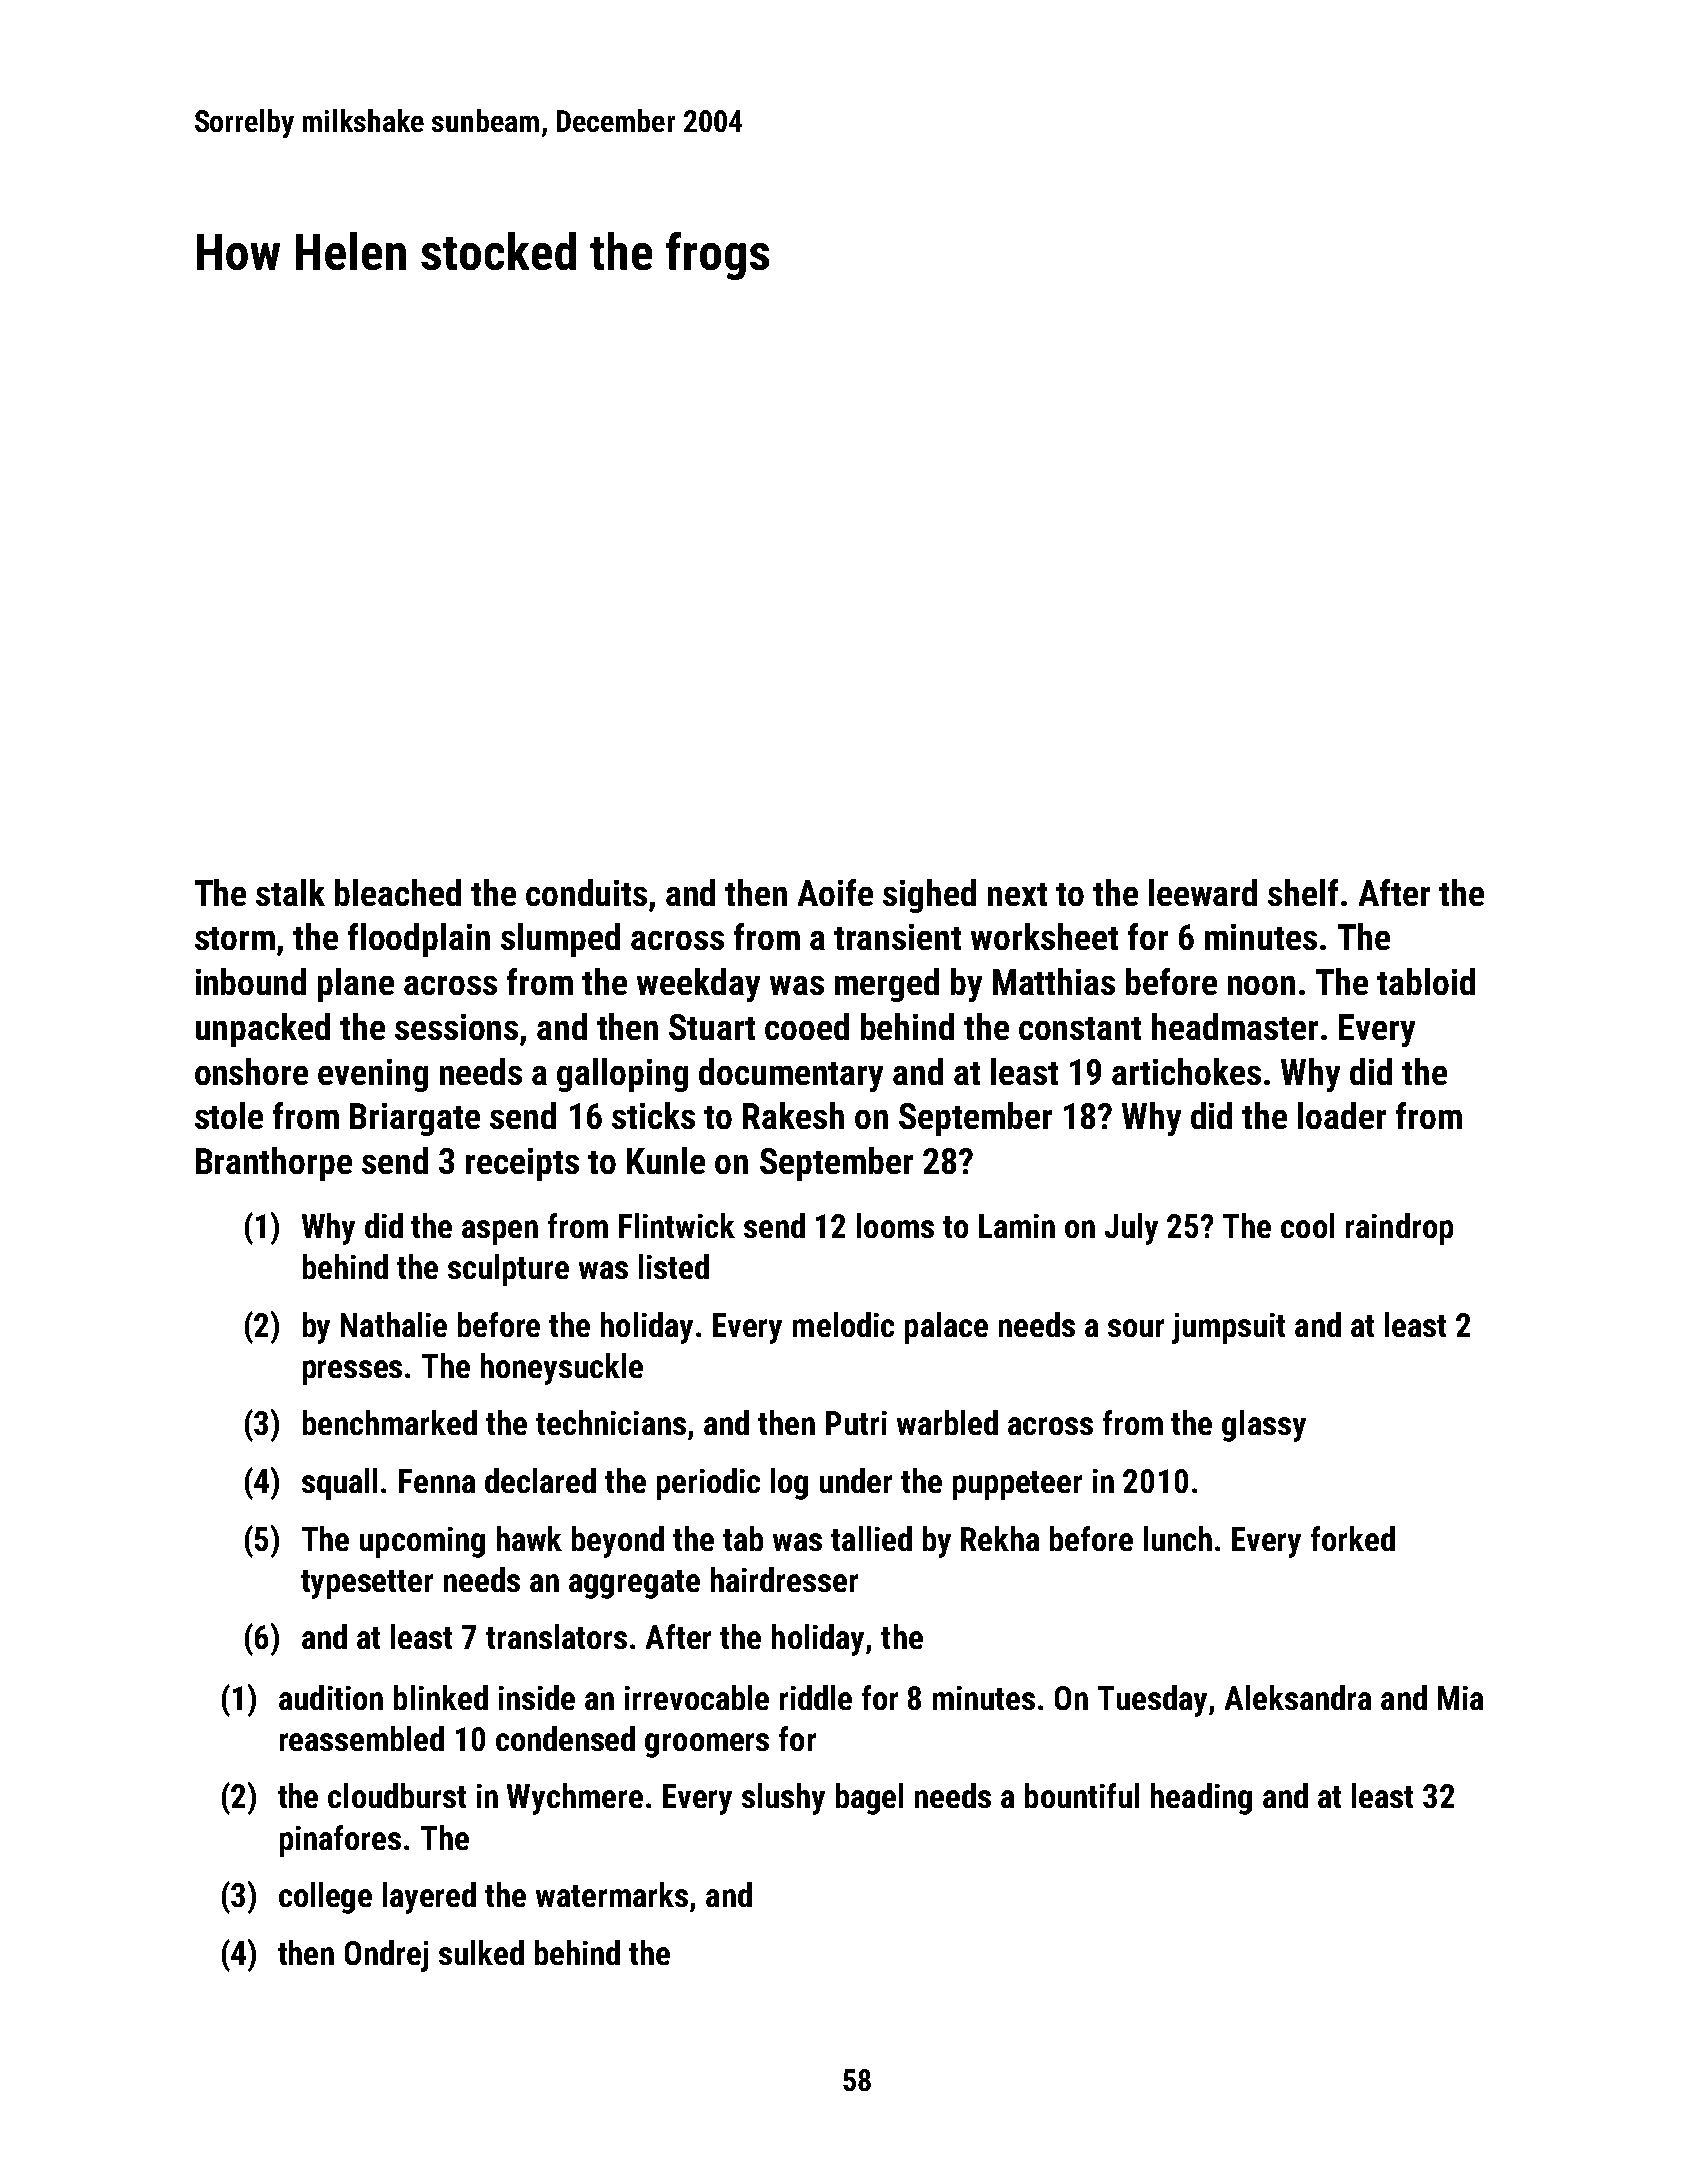 The height and width of the screenshot is (2178, 1683). What do you see at coordinates (1342, 1115) in the screenshot?
I see `loader` at bounding box center [1342, 1115].
